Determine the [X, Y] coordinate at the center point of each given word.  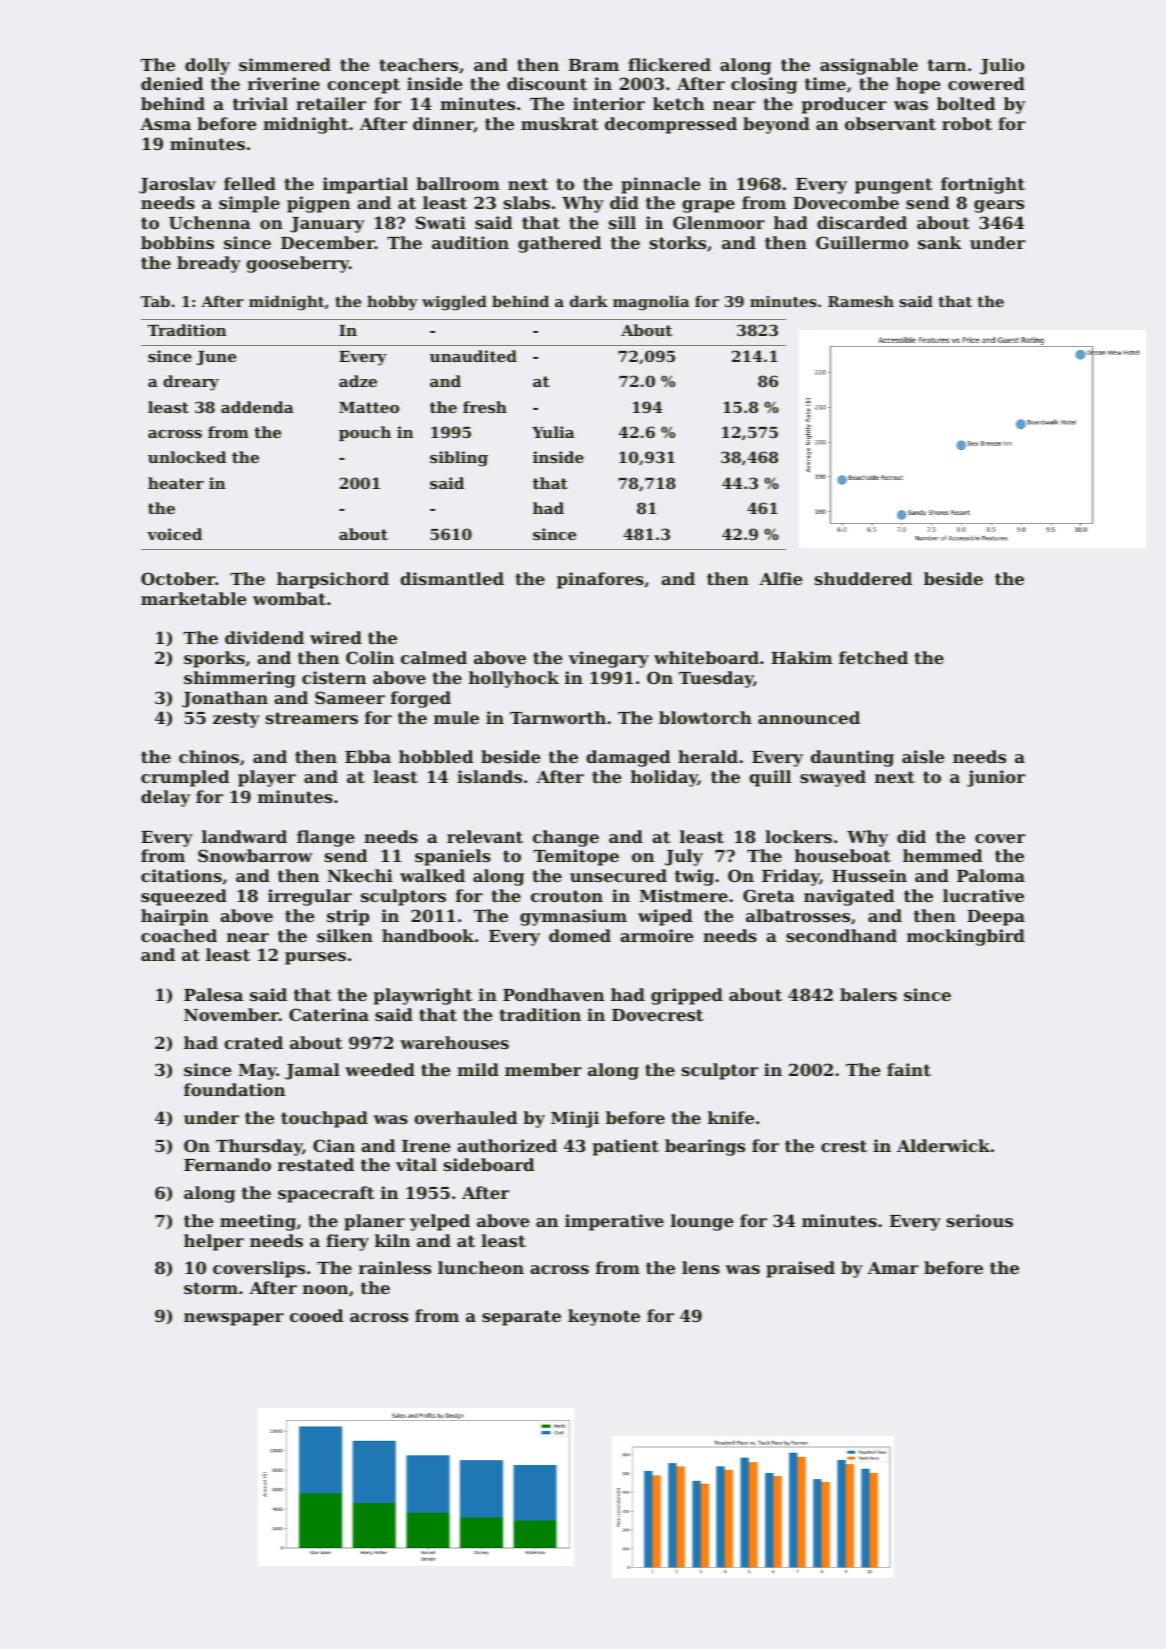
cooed [317, 1315]
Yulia [553, 432]
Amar [893, 1268]
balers [868, 994]
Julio [1002, 66]
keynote [604, 1317]
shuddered [863, 578]
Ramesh [861, 301]
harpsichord [333, 580]
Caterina [329, 1014]
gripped [687, 996]
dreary [191, 383]
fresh [485, 407]
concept [363, 86]
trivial [260, 103]
